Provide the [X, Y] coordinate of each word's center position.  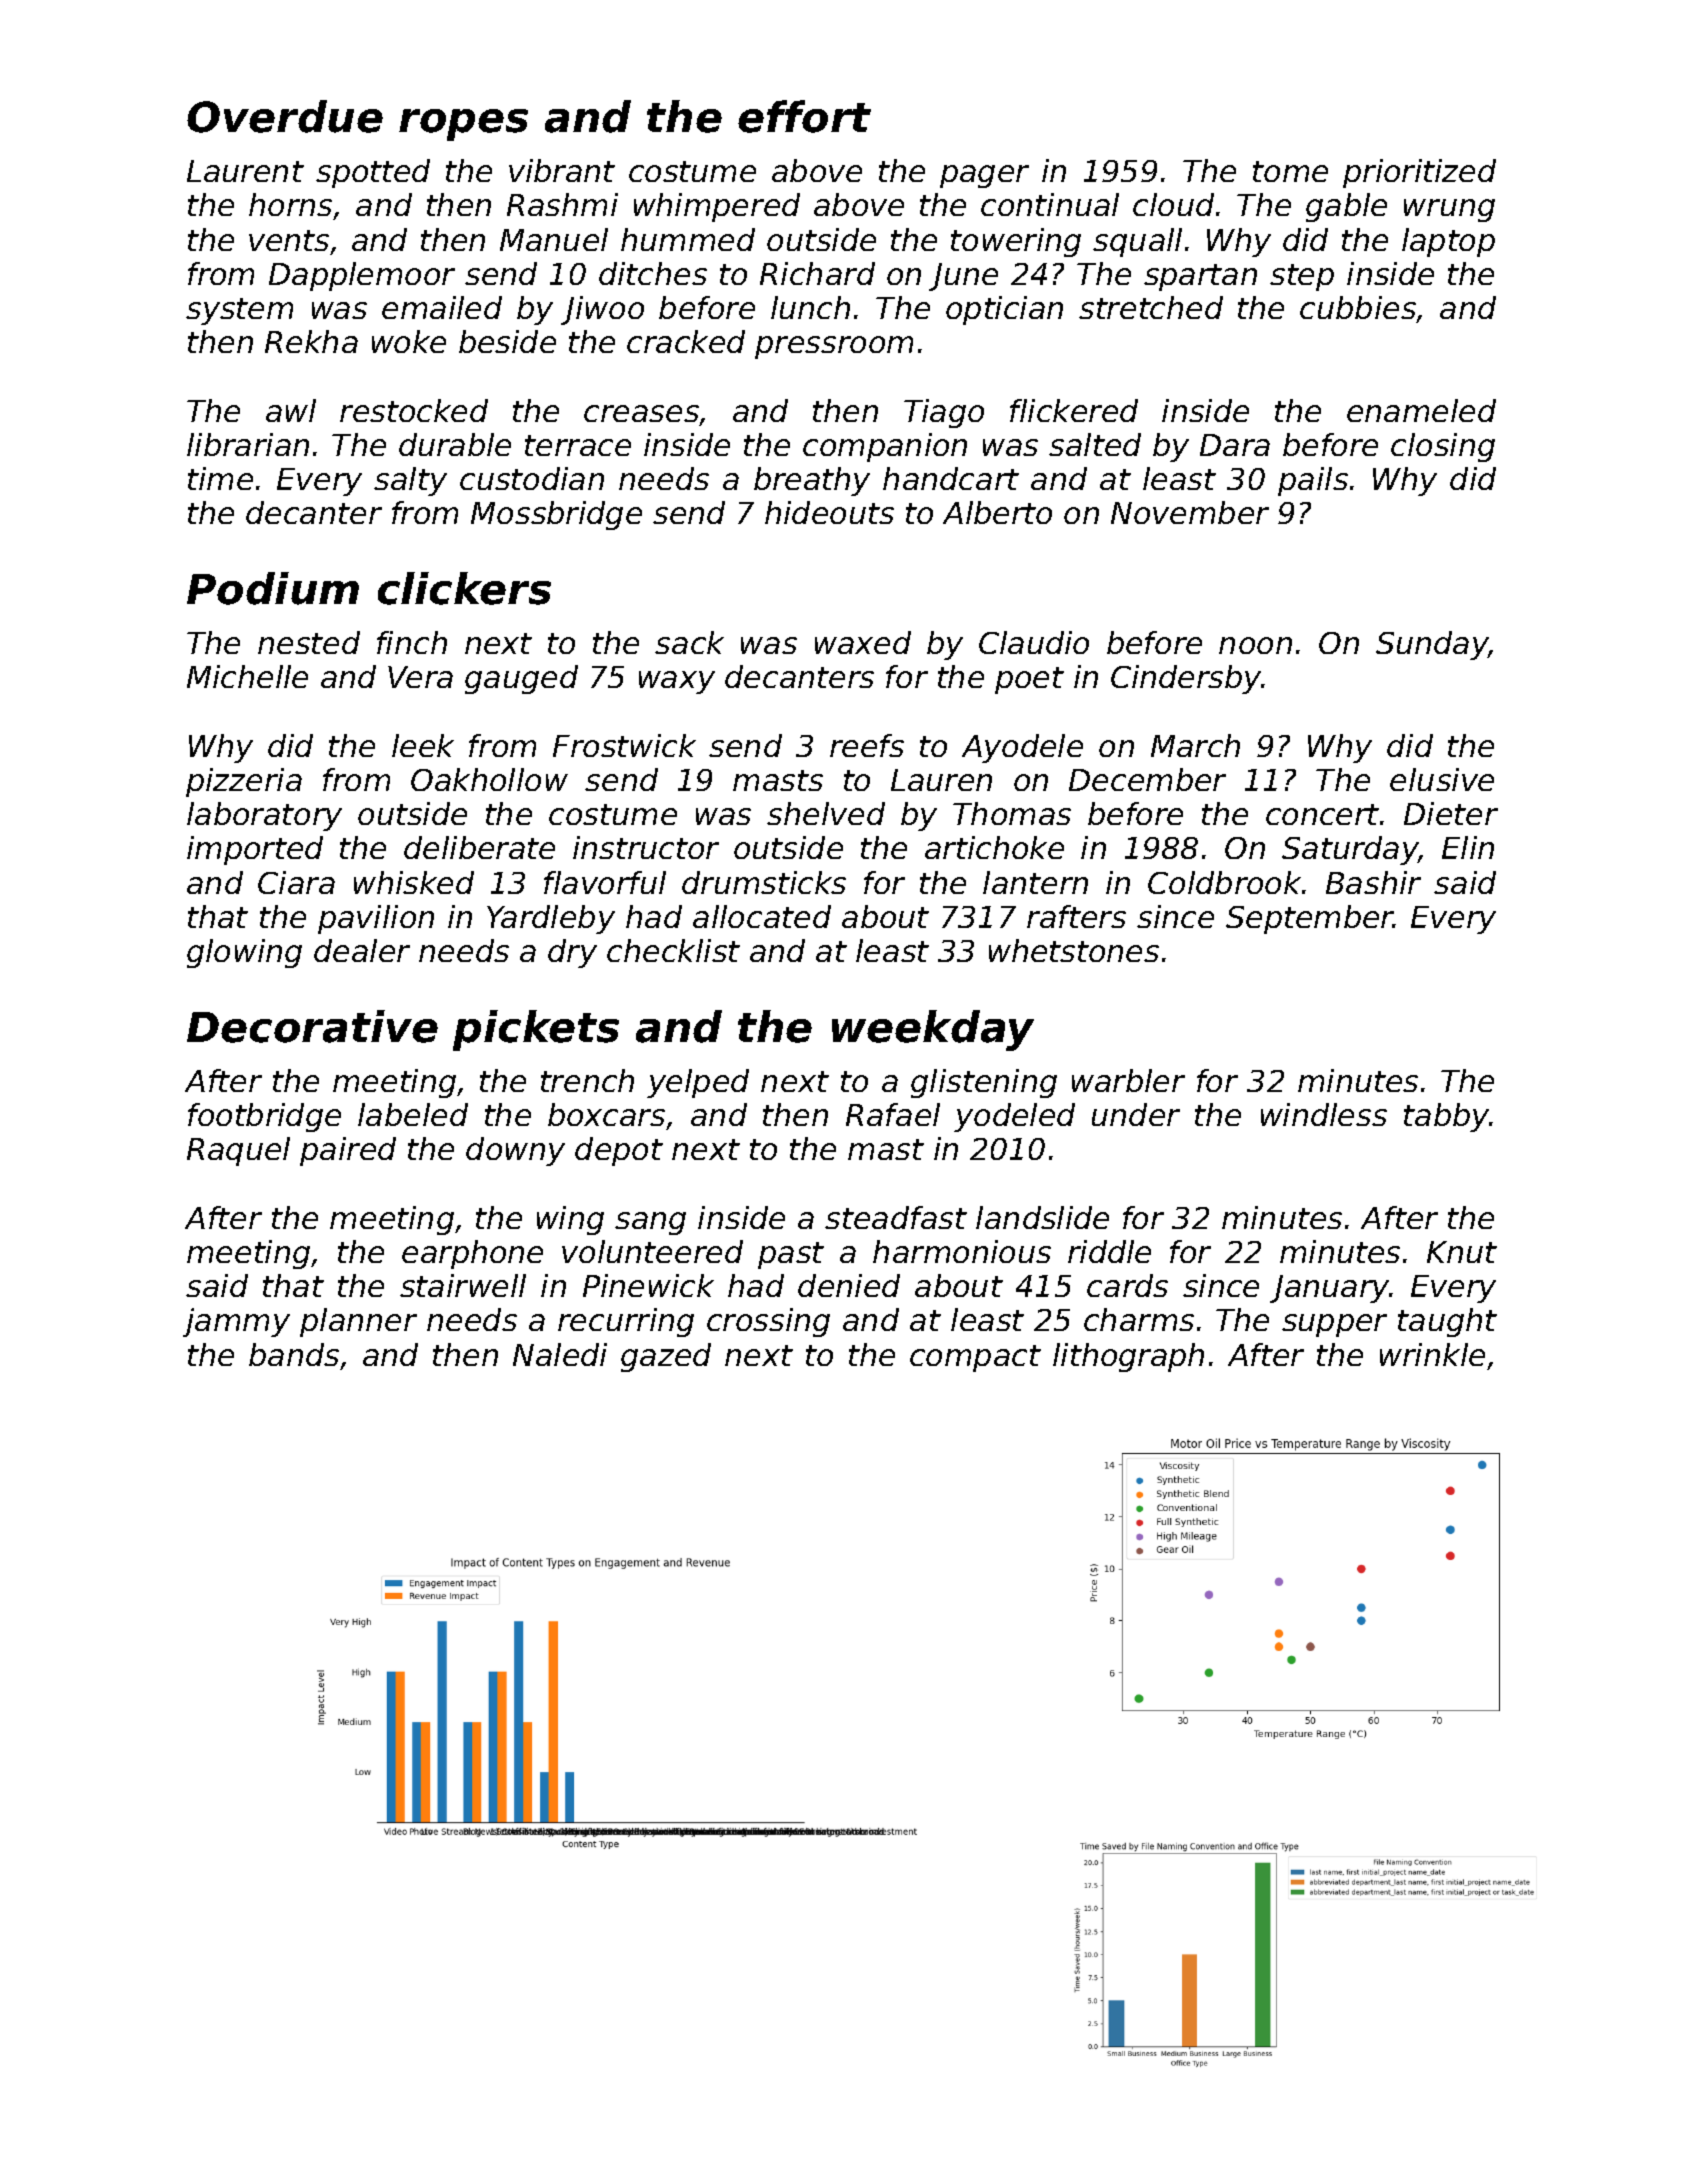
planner [358, 1322]
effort [804, 116]
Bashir [1373, 882]
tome [1290, 171]
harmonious [962, 1251]
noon [1255, 645]
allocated [762, 916]
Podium [273, 588]
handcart [951, 478]
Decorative [312, 1026]
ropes [463, 125]
